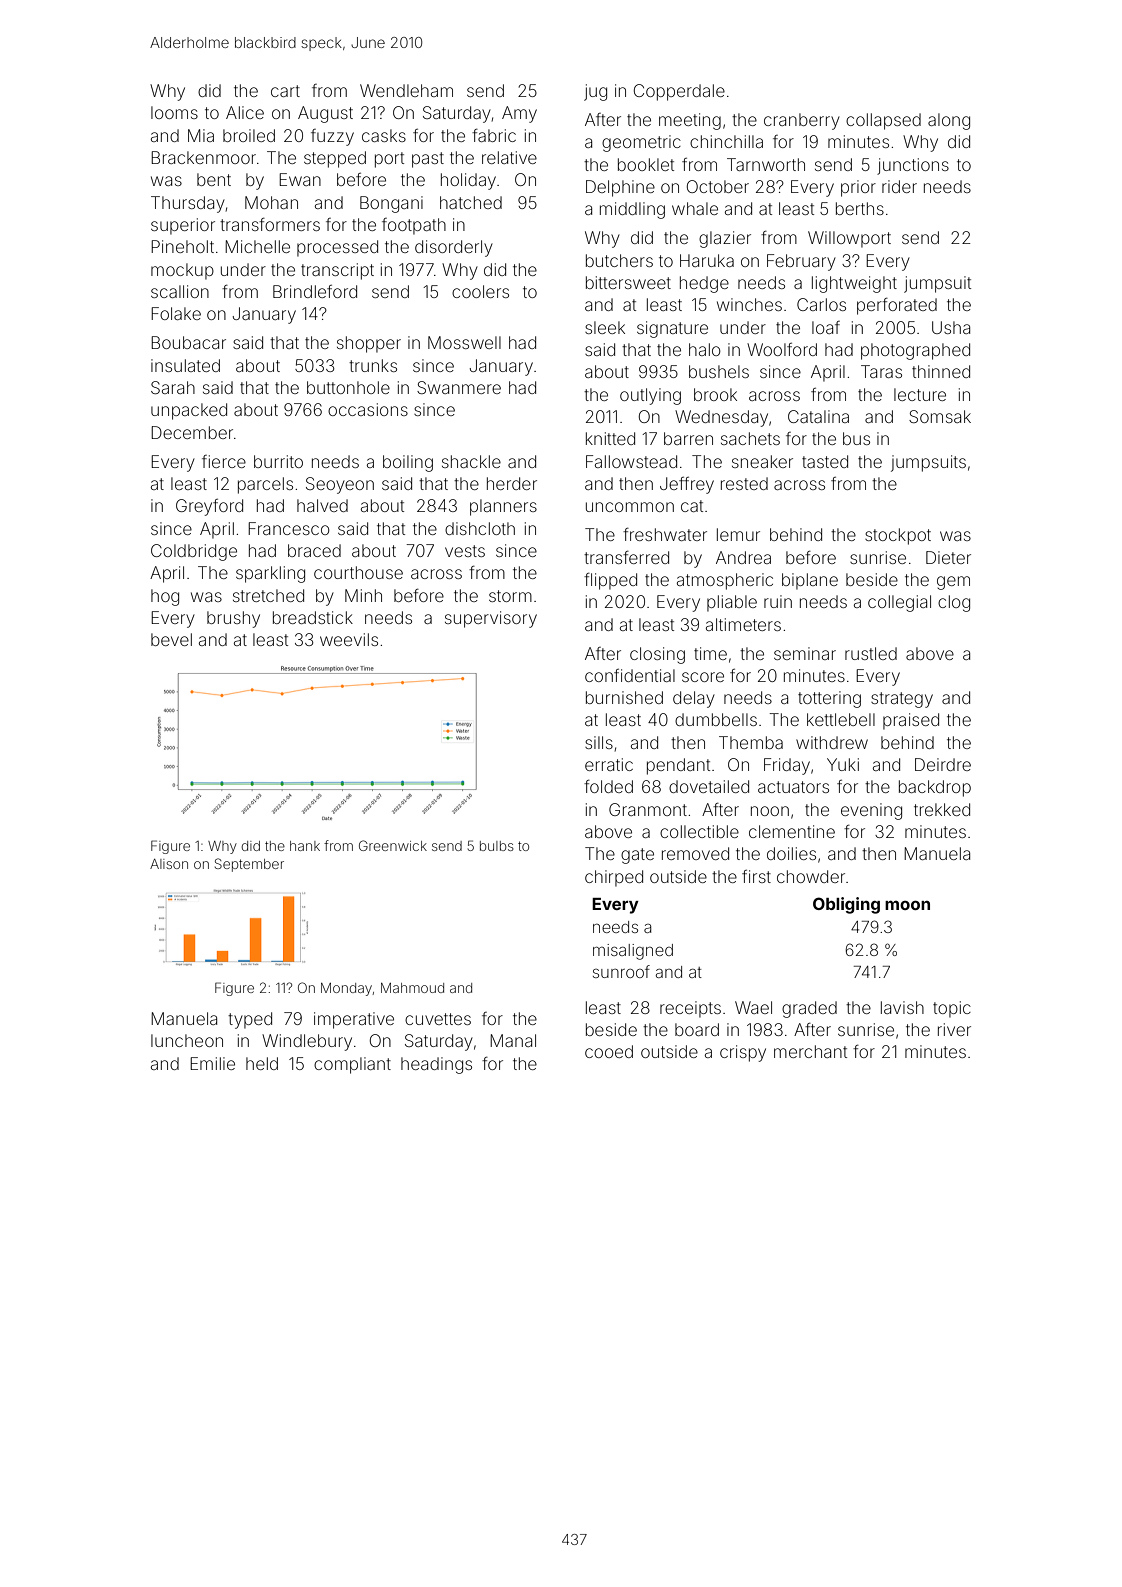  What do you see at coordinates (898, 536) in the screenshot?
I see `stockpot` at bounding box center [898, 536].
